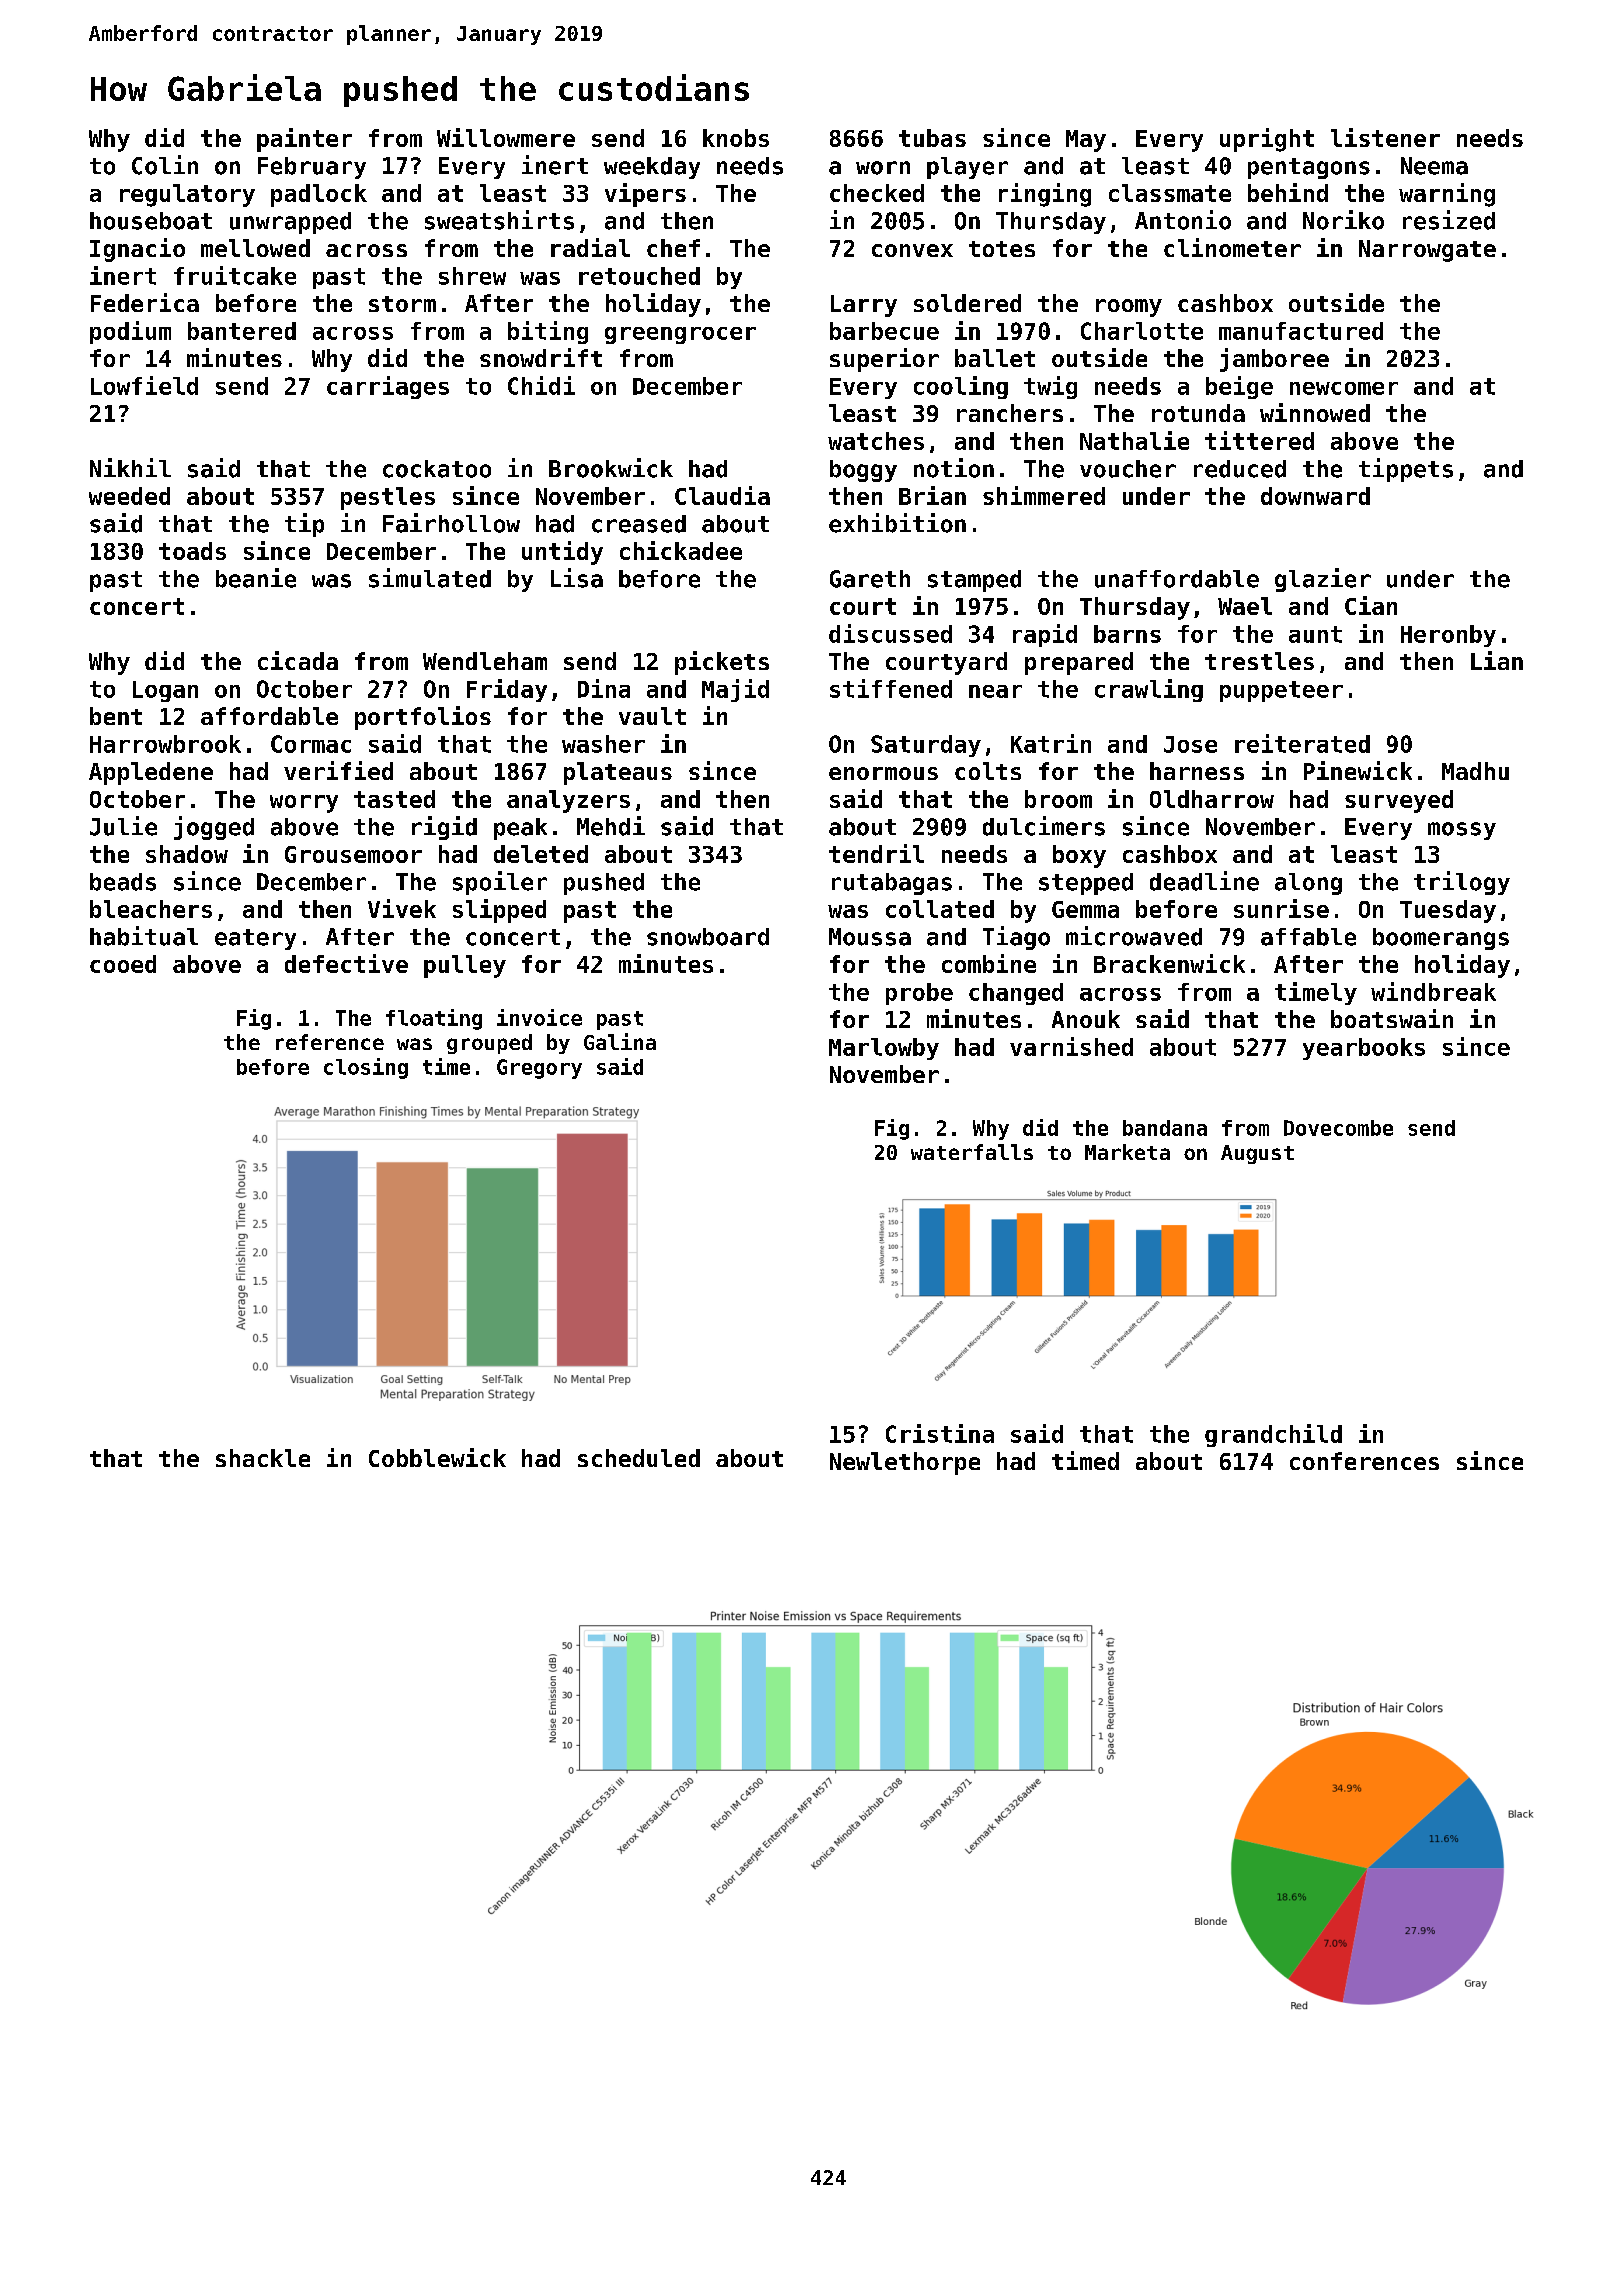 The image size is (1620, 2292). Describe the element at coordinates (1149, 690) in the image. I see `crawling` at that location.
